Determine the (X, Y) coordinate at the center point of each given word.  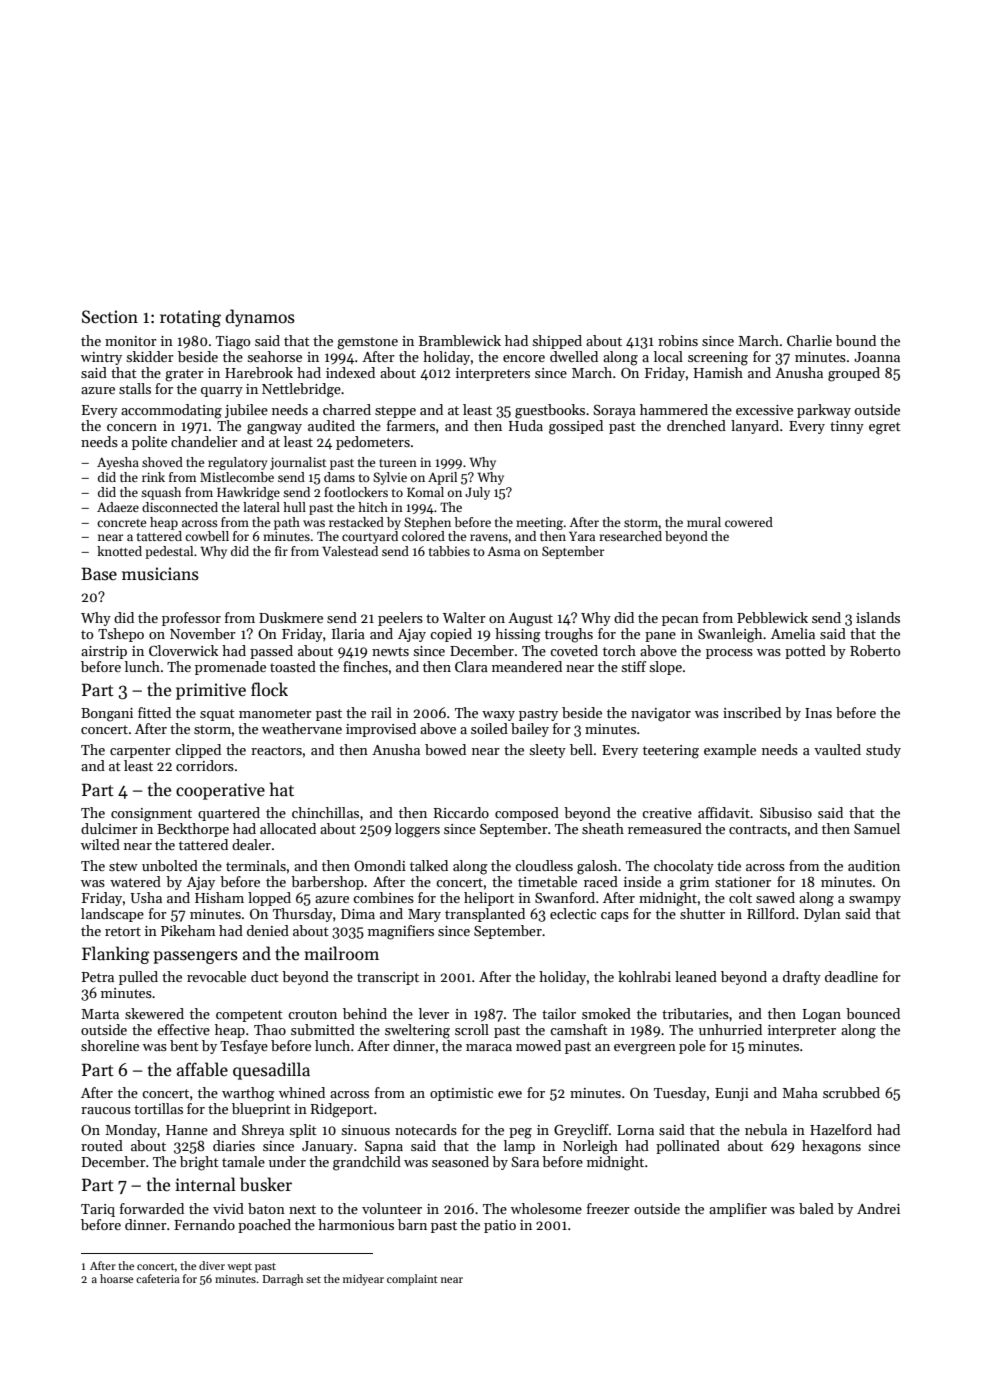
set (313, 1279)
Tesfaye (244, 1047)
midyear (363, 1280)
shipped (557, 342)
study (883, 751)
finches (365, 666)
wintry (101, 358)
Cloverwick (183, 650)
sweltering (417, 1031)
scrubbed (851, 1092)
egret (885, 428)
